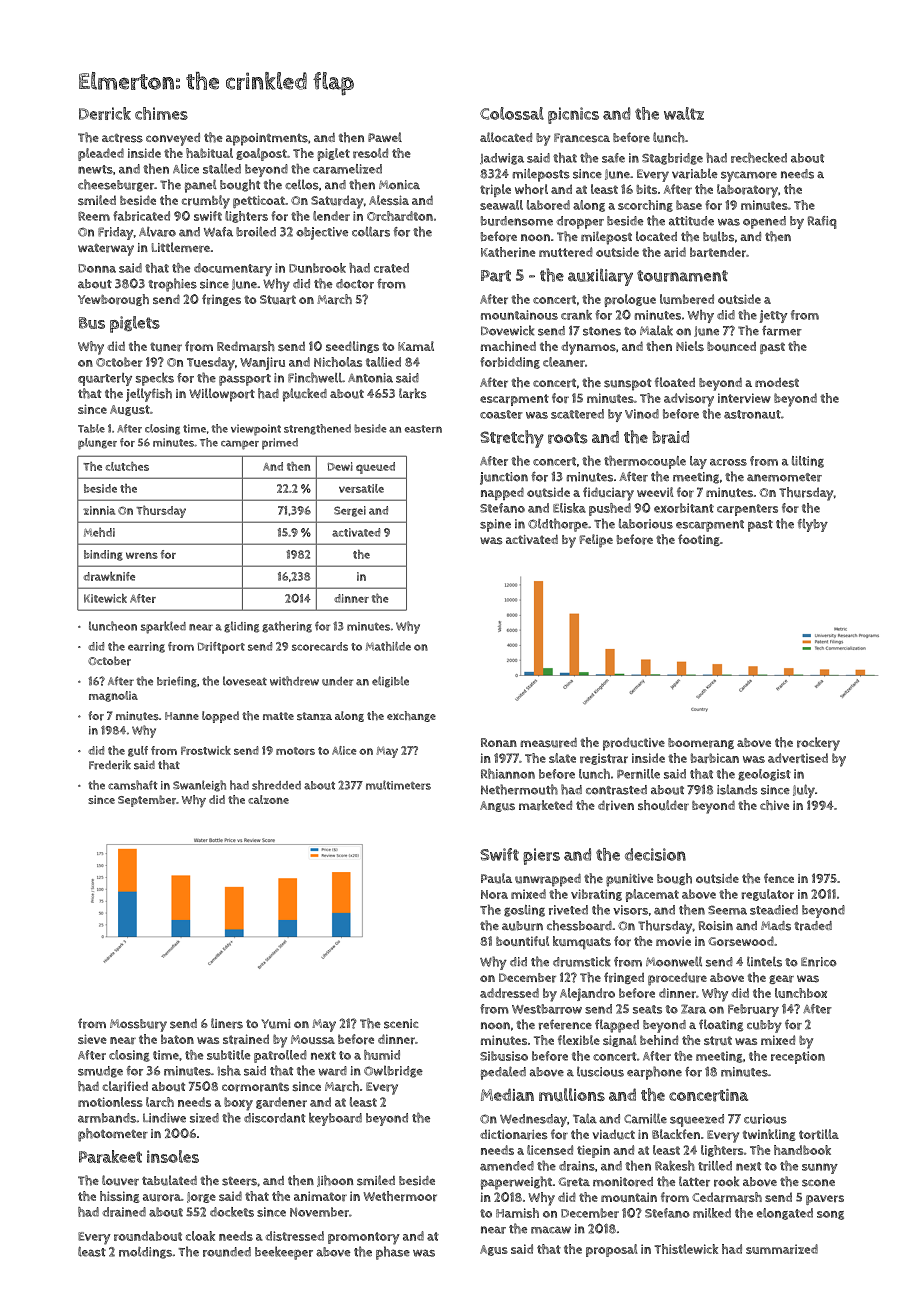 The image size is (924, 1308). What do you see at coordinates (350, 511) in the screenshot?
I see `Sergei` at bounding box center [350, 511].
